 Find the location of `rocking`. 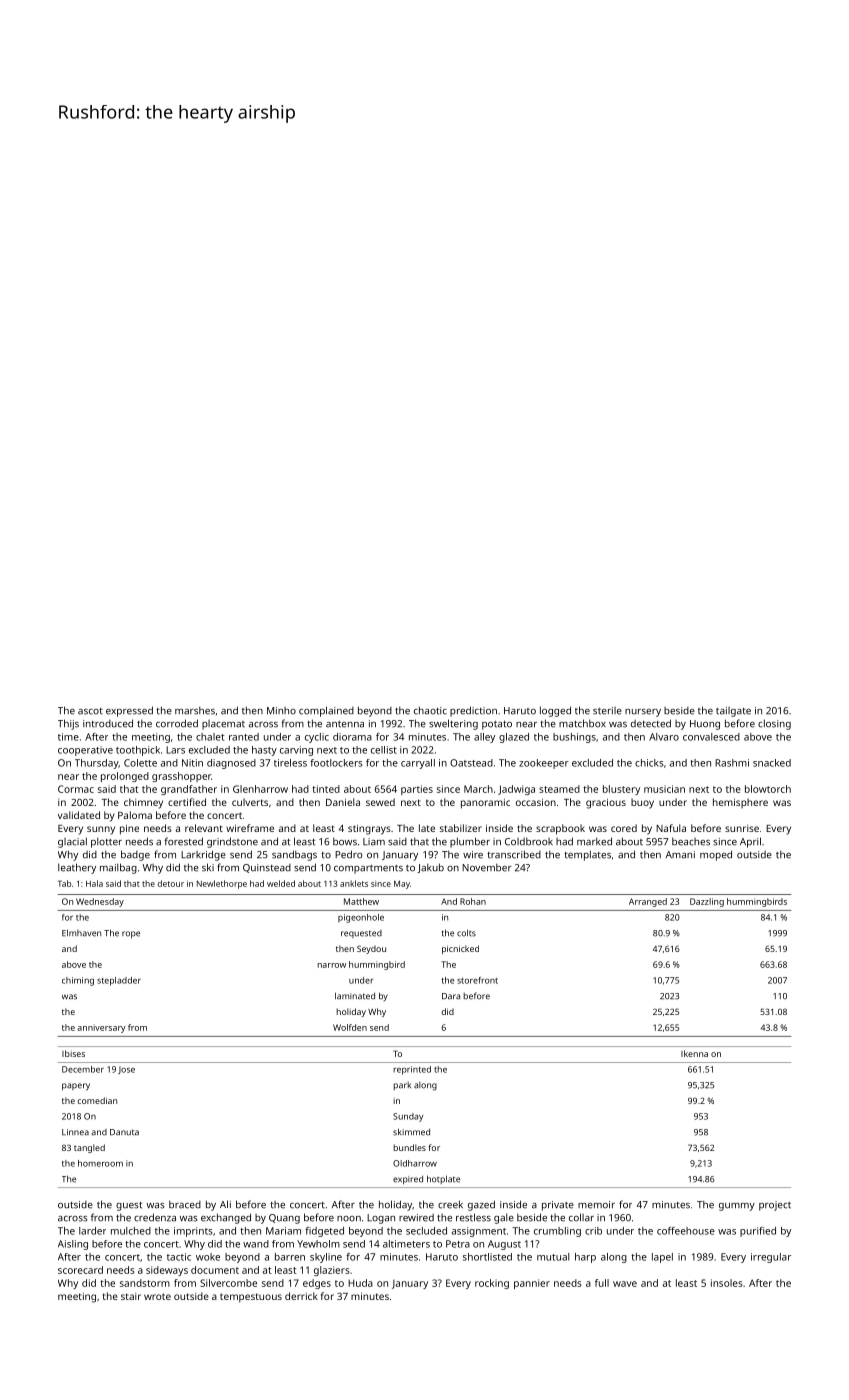

rocking is located at coordinates (492, 1284).
